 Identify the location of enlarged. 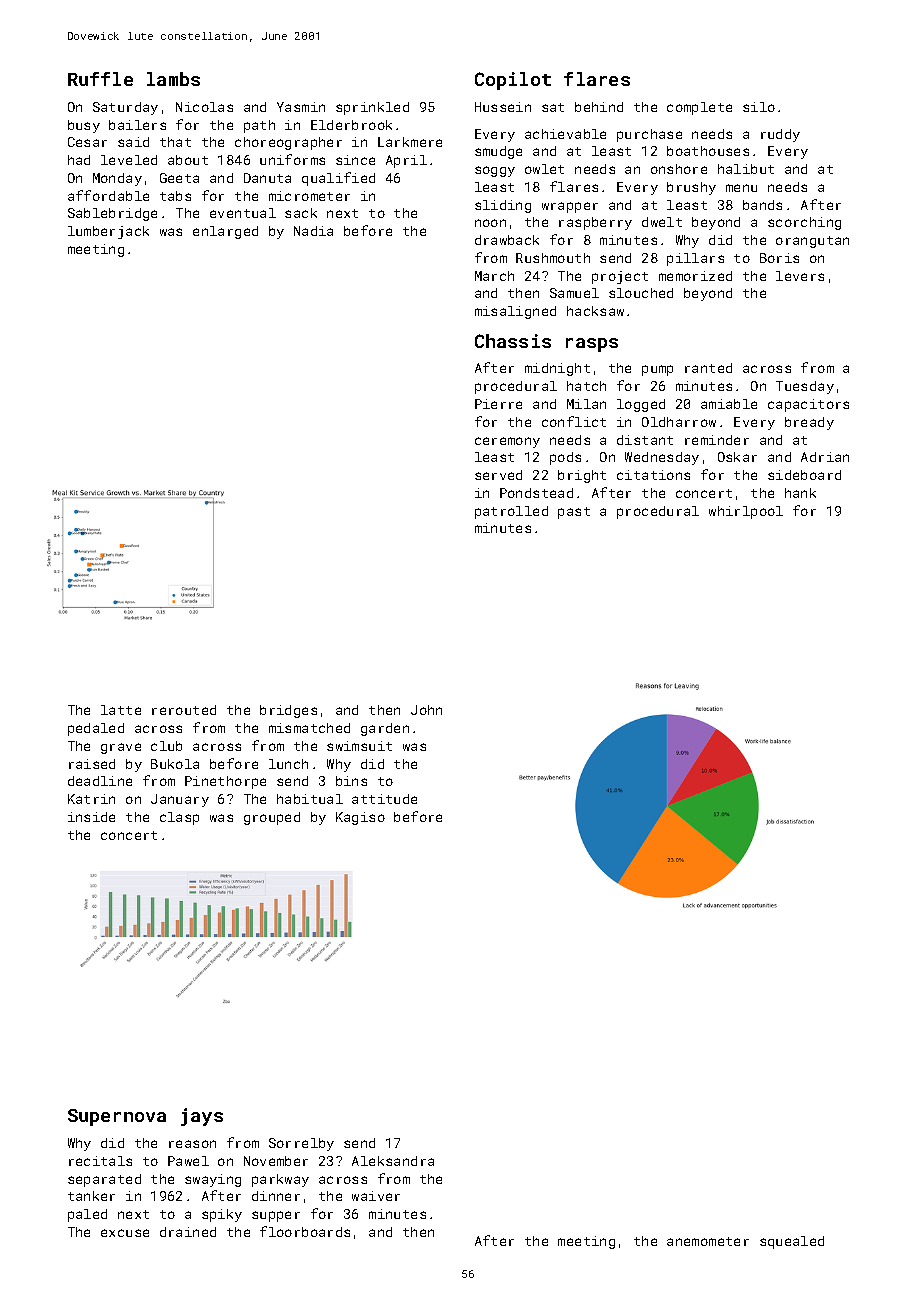
(225, 232).
